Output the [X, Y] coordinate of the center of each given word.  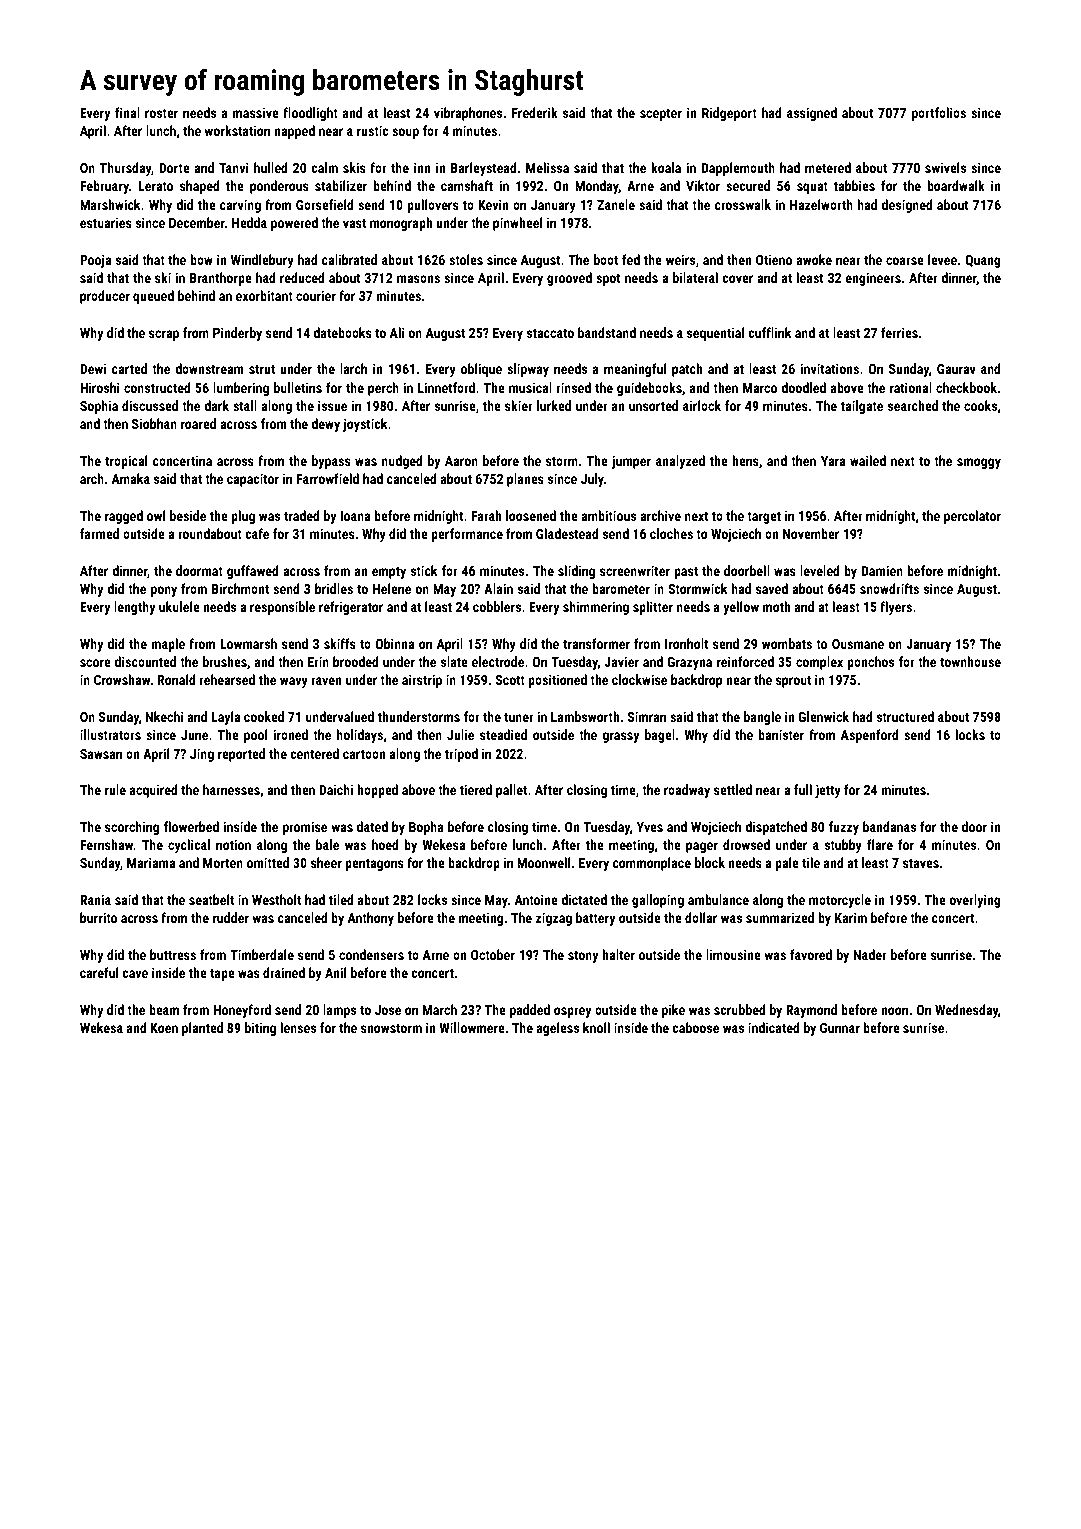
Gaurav [956, 369]
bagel [660, 736]
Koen [164, 1028]
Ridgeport [729, 114]
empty [389, 572]
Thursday [125, 169]
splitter [653, 608]
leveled [820, 570]
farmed [99, 533]
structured [905, 716]
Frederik [535, 112]
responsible [282, 608]
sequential [715, 334]
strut [262, 369]
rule [115, 789]
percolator [972, 517]
